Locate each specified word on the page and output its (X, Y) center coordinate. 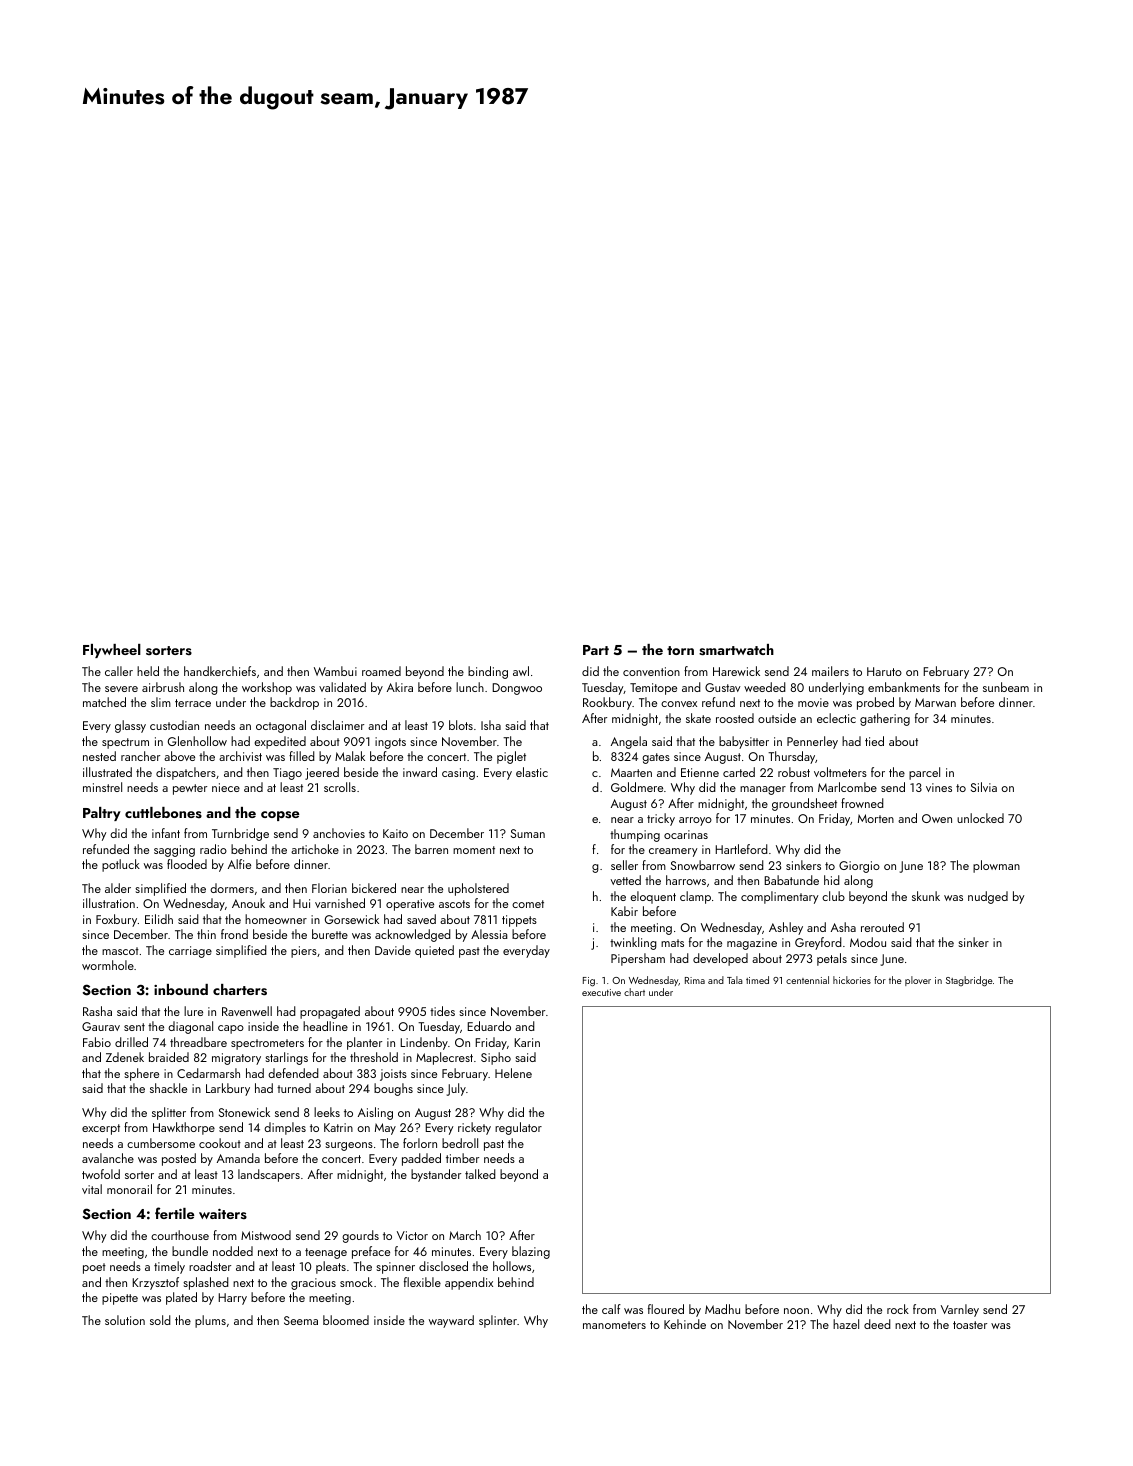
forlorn (420, 1143)
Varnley (960, 1310)
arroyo (695, 821)
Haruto (884, 671)
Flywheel (112, 651)
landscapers (269, 1175)
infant (166, 833)
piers (304, 952)
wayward (451, 1321)
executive (601, 992)
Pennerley (812, 742)
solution (125, 1320)
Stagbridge (969, 981)
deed (877, 1324)
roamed (381, 671)
